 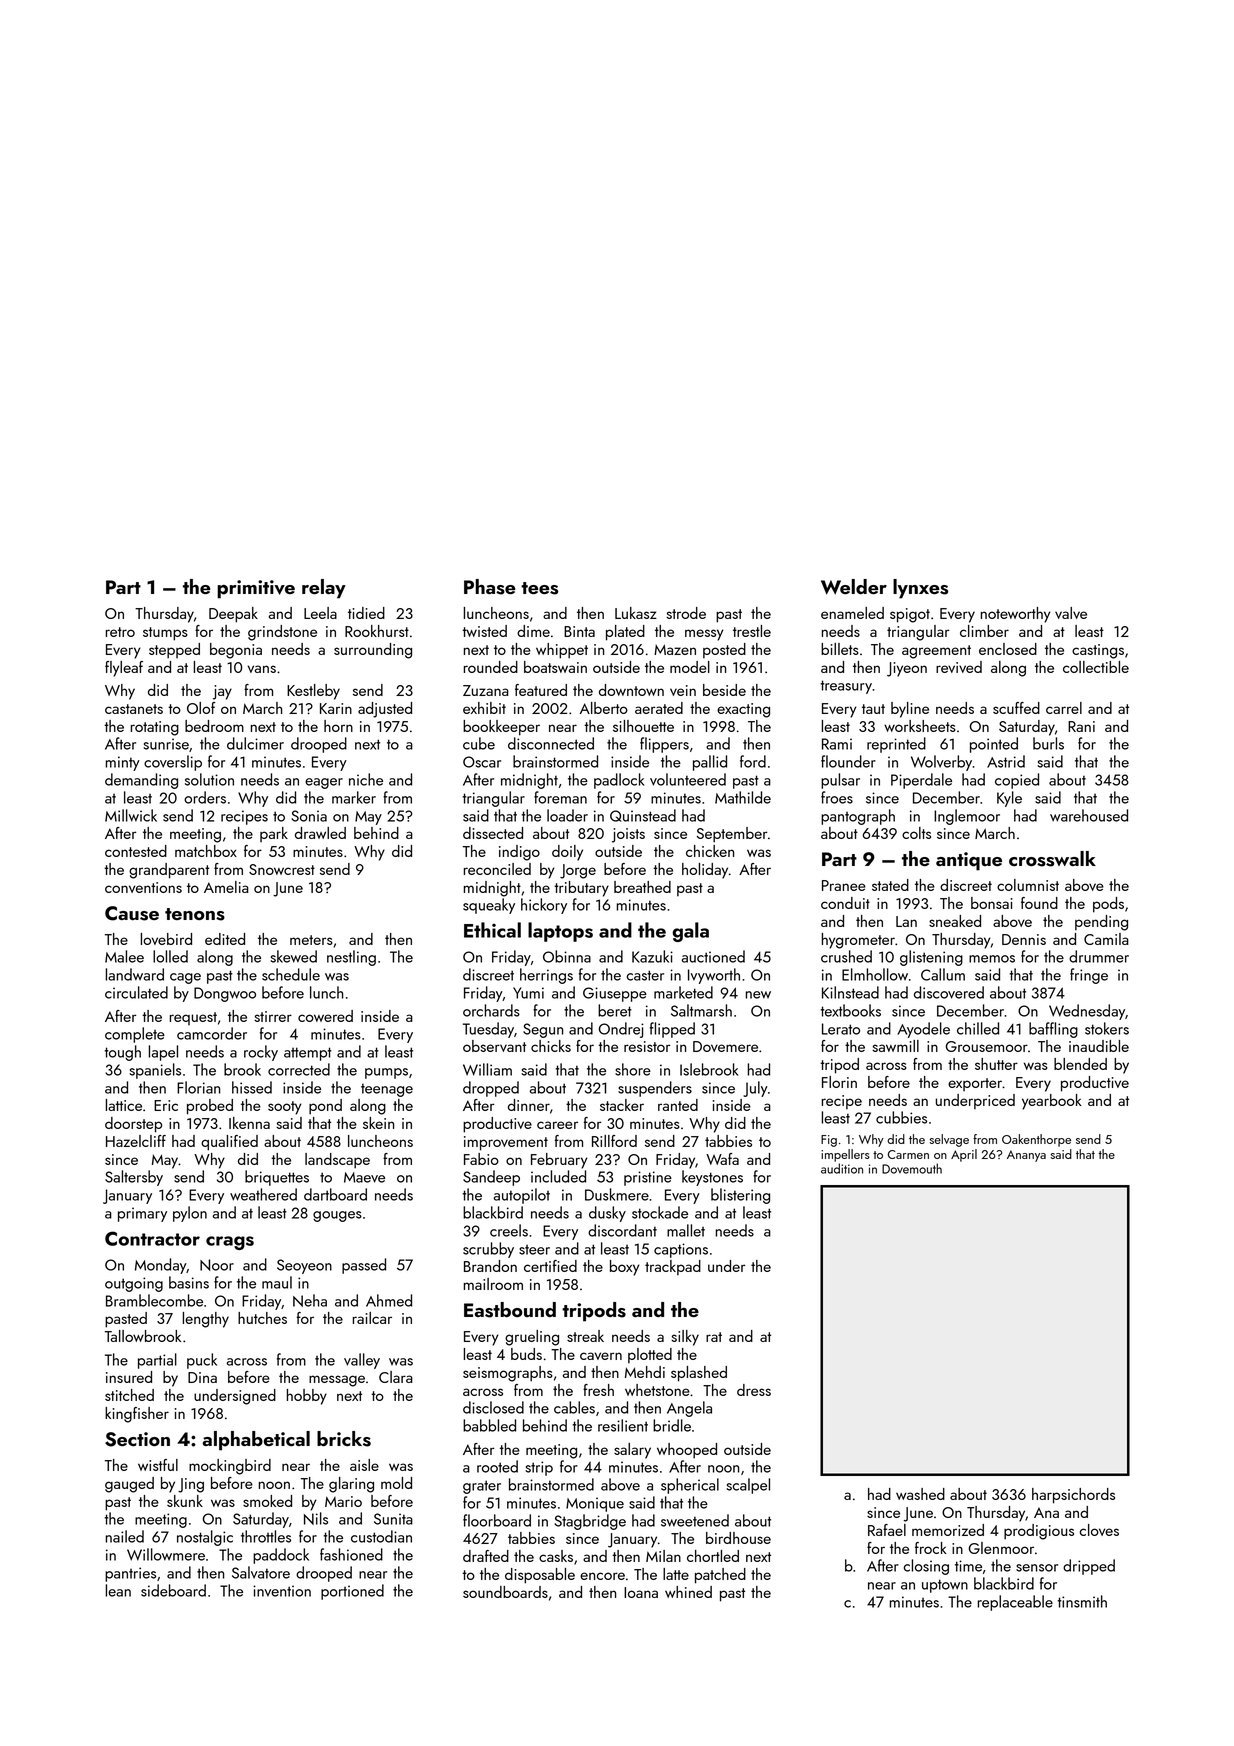 I want to click on joists, so click(x=628, y=835).
